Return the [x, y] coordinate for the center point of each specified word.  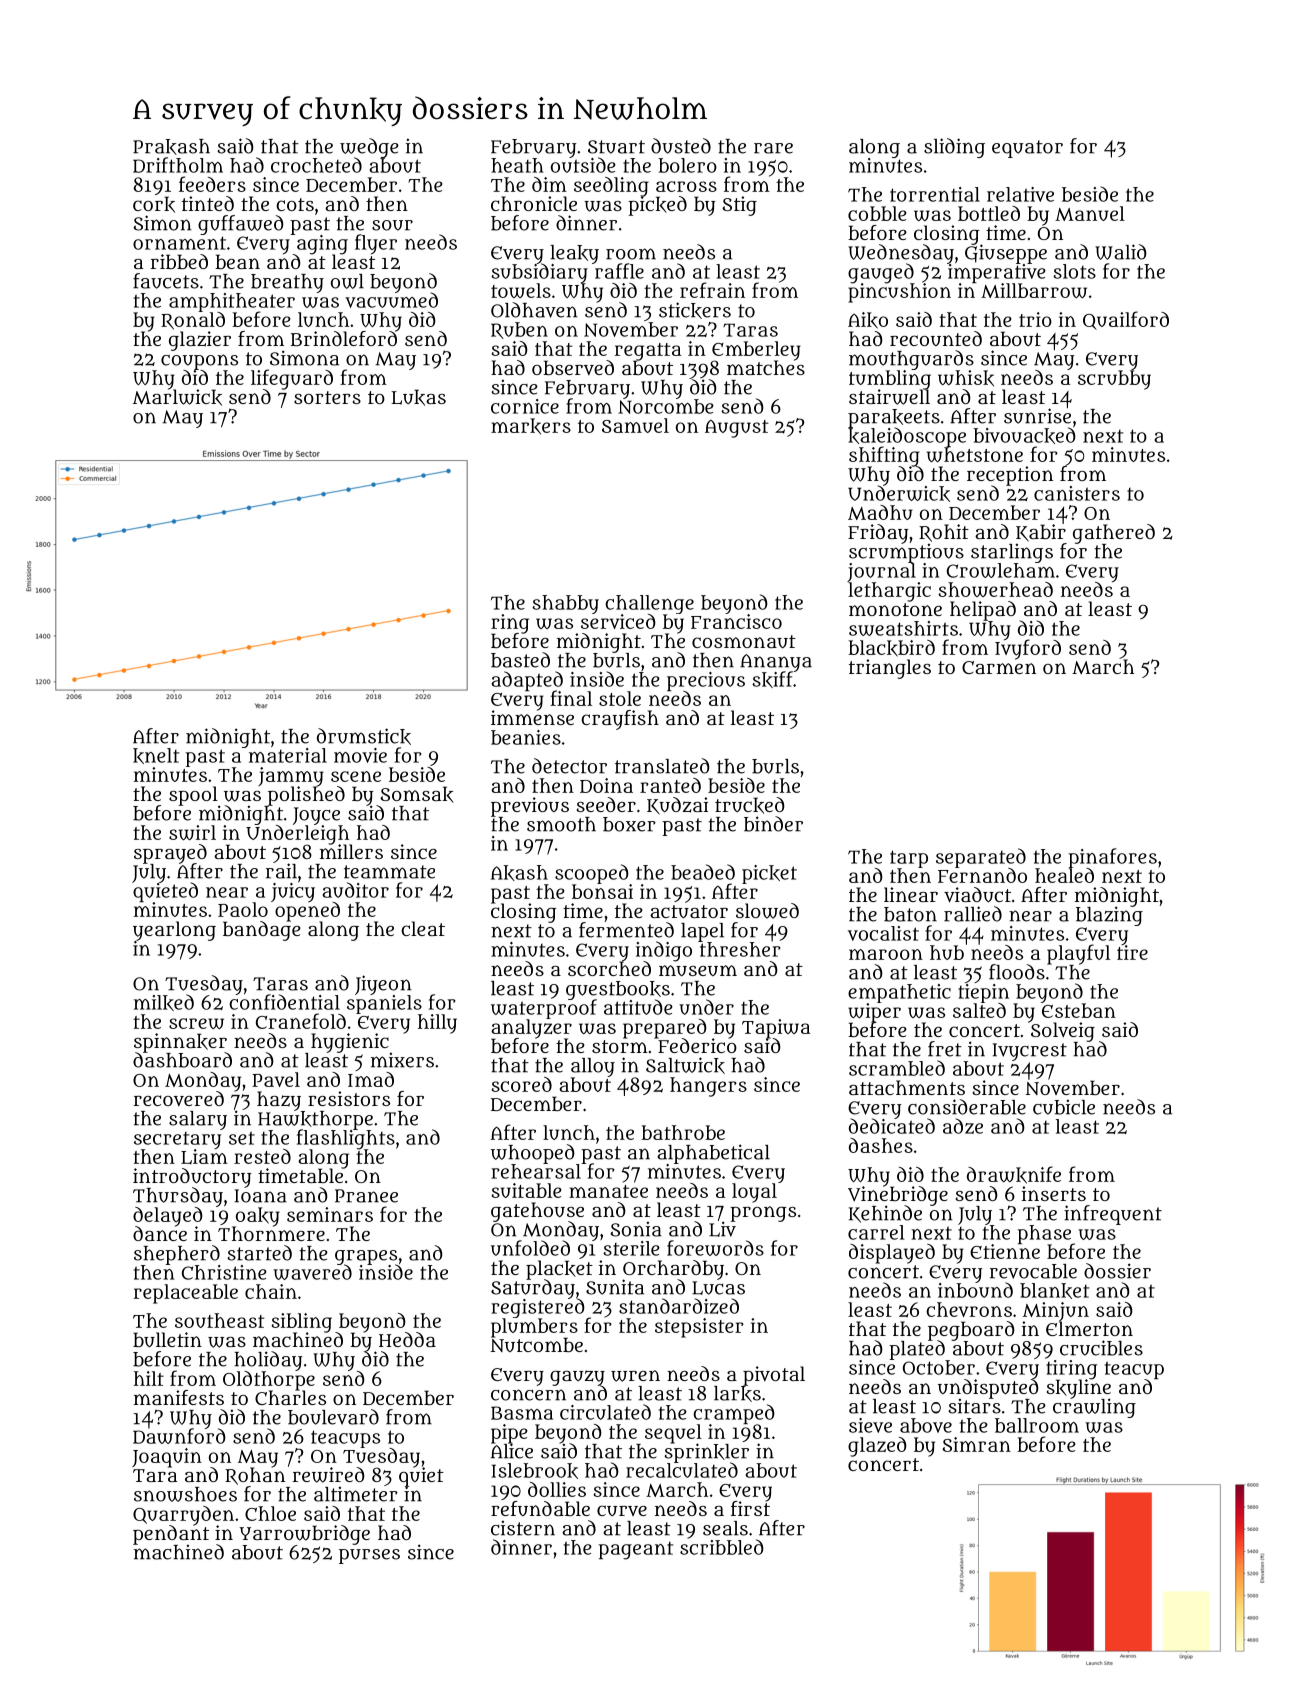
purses [369, 1556]
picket [769, 874]
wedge [369, 148]
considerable [967, 1107]
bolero [687, 165]
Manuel [1090, 213]
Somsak [417, 794]
